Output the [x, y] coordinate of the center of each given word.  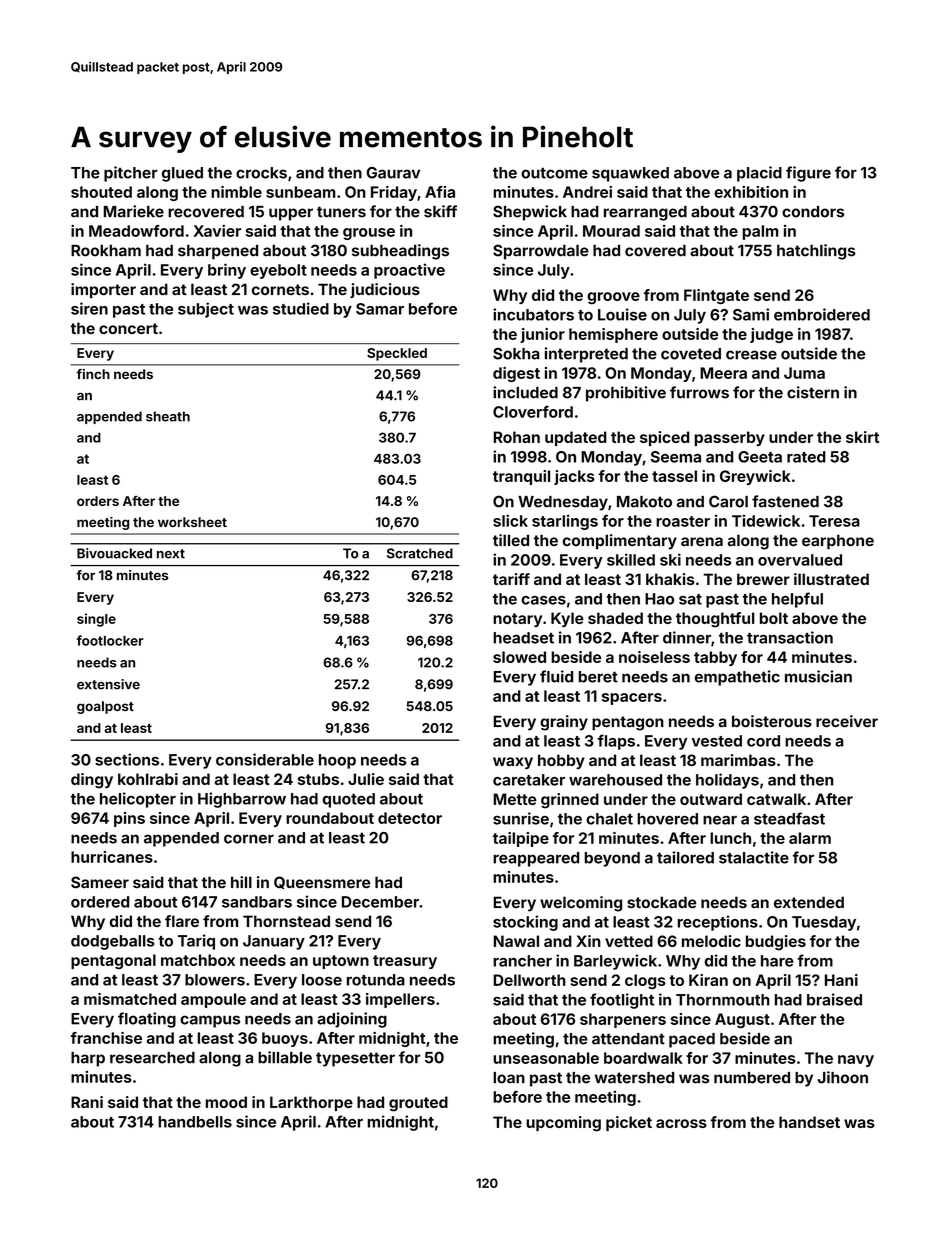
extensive [108, 684]
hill [241, 882]
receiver [847, 721]
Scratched [420, 553]
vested [716, 741]
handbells [195, 1122]
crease [751, 355]
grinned [570, 801]
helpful [797, 600]
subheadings [400, 252]
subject [206, 310]
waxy [513, 763]
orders [98, 501]
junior [542, 335]
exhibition [751, 192]
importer [103, 291]
